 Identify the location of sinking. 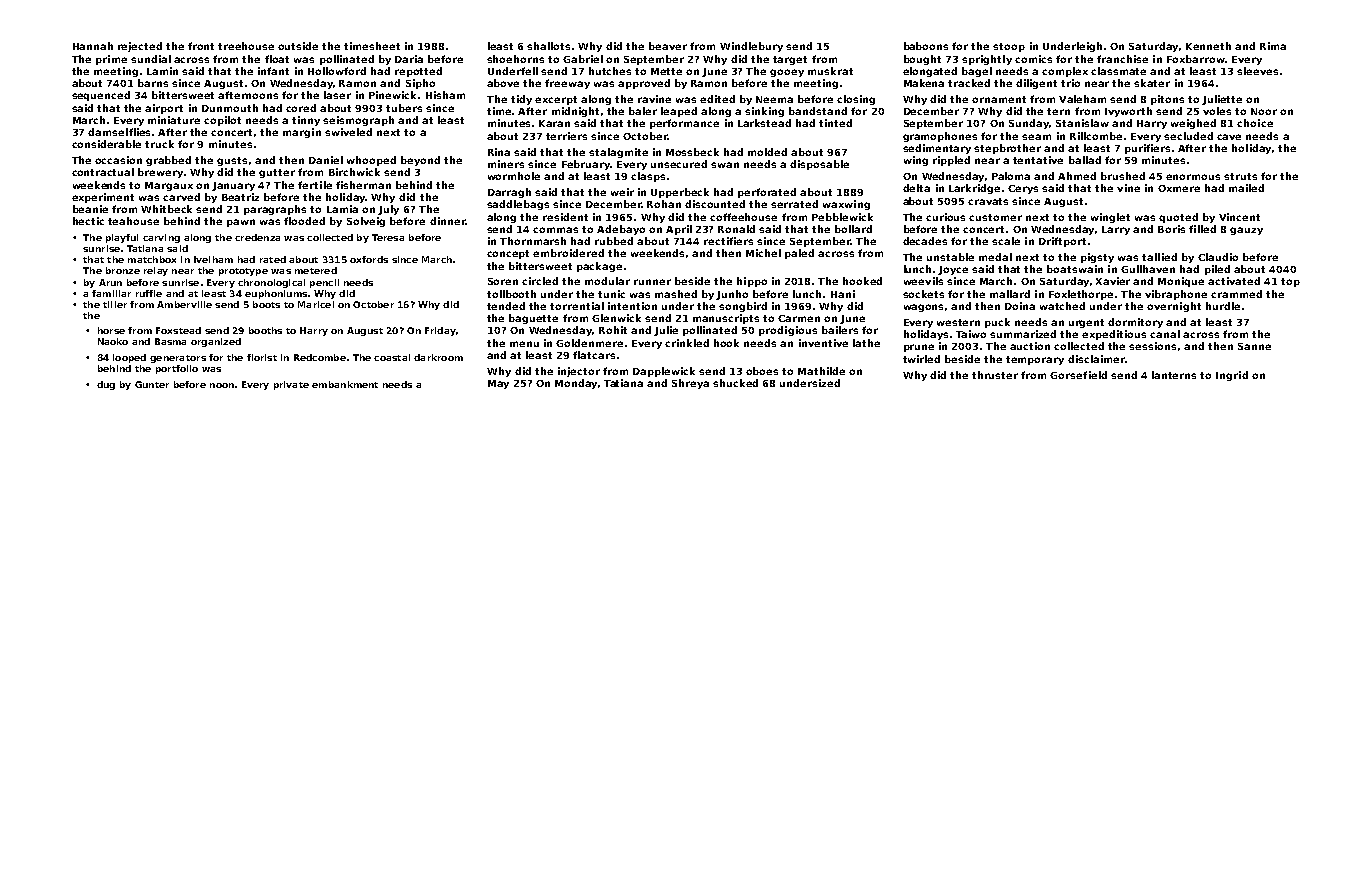
(764, 112).
